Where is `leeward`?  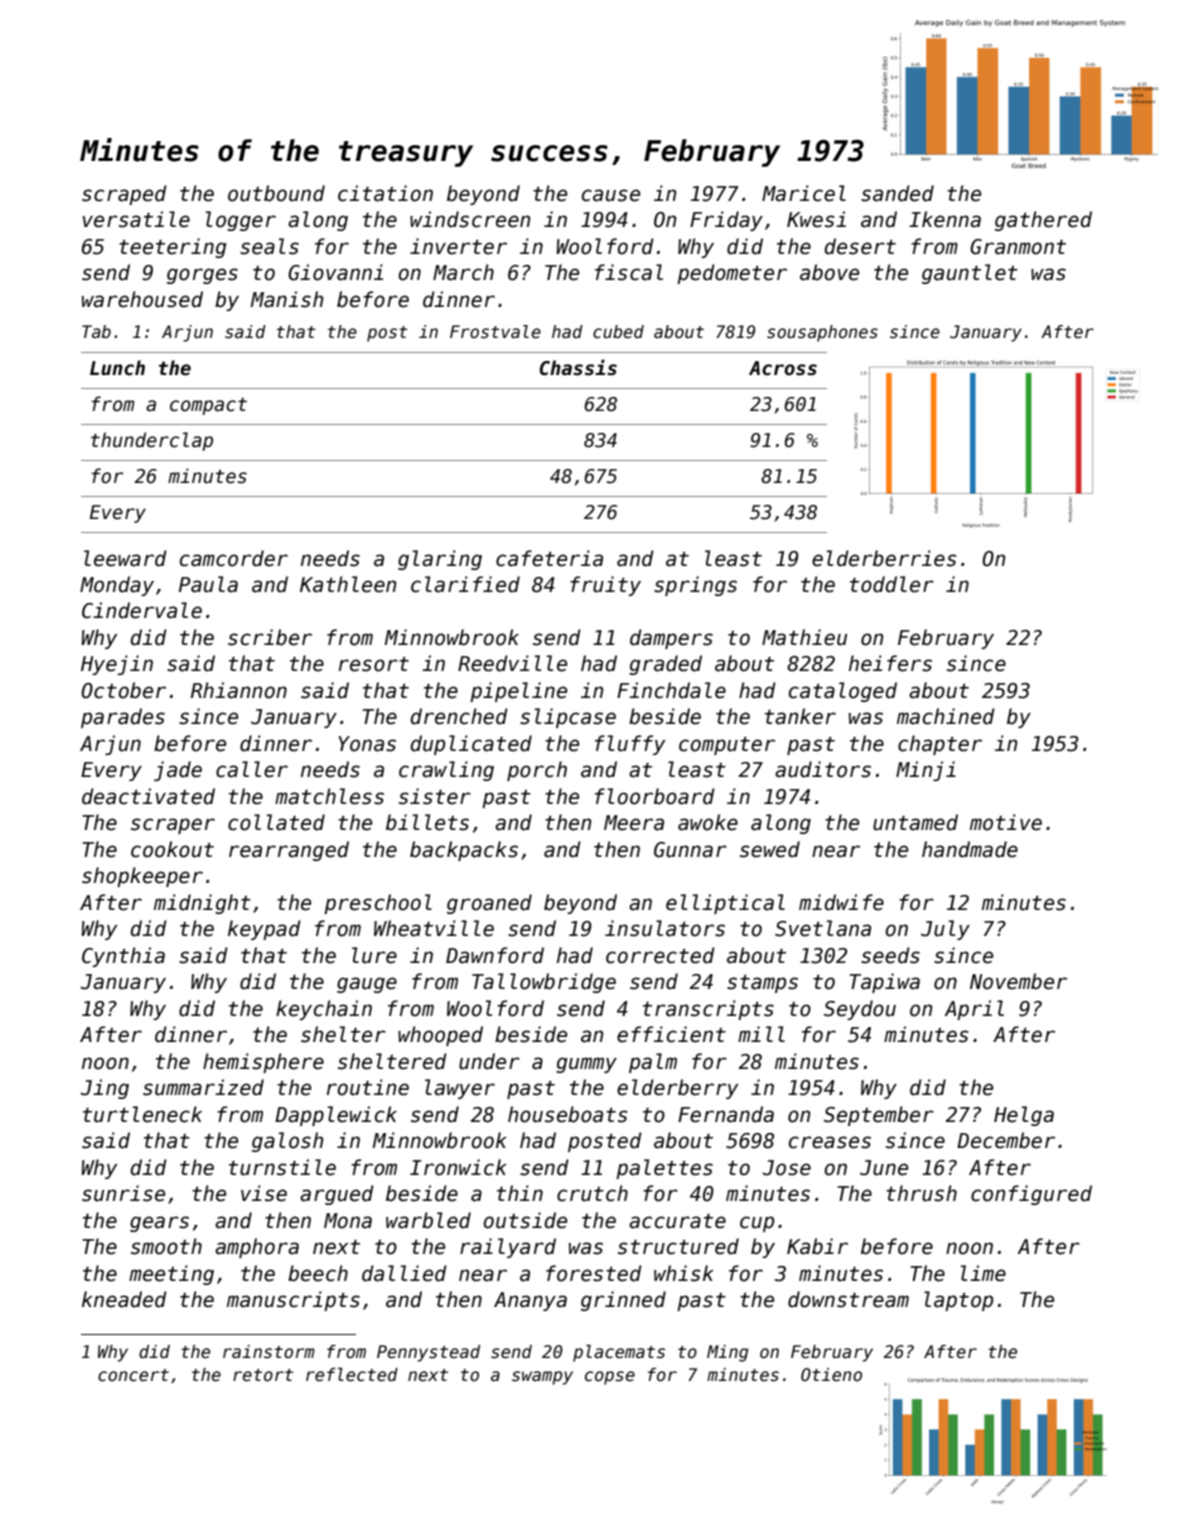
leeward is located at coordinates (125, 558).
